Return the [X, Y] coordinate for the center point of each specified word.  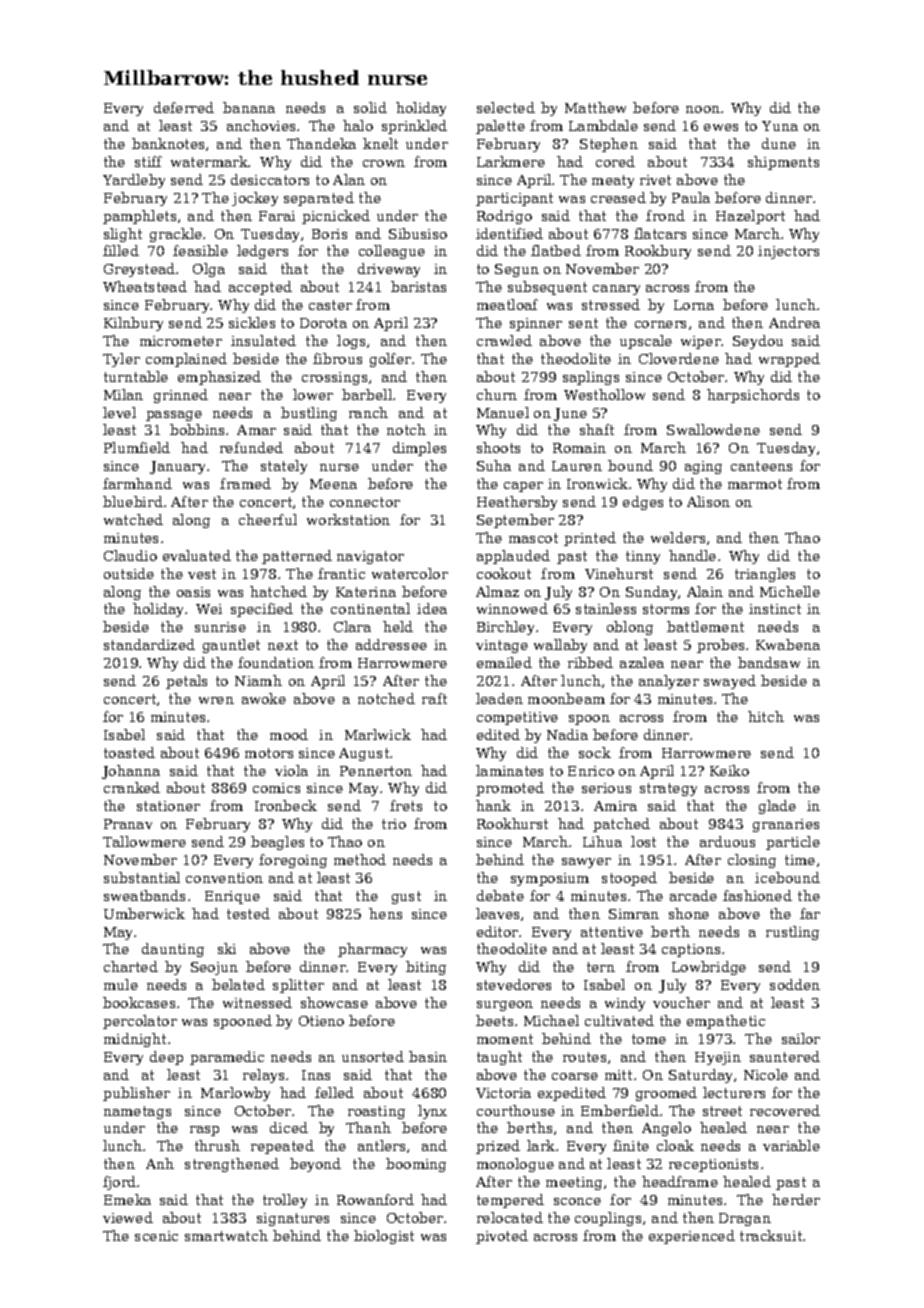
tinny [643, 557]
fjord [119, 1183]
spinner [536, 324]
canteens [761, 466]
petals [186, 682]
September [515, 521]
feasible [200, 250]
